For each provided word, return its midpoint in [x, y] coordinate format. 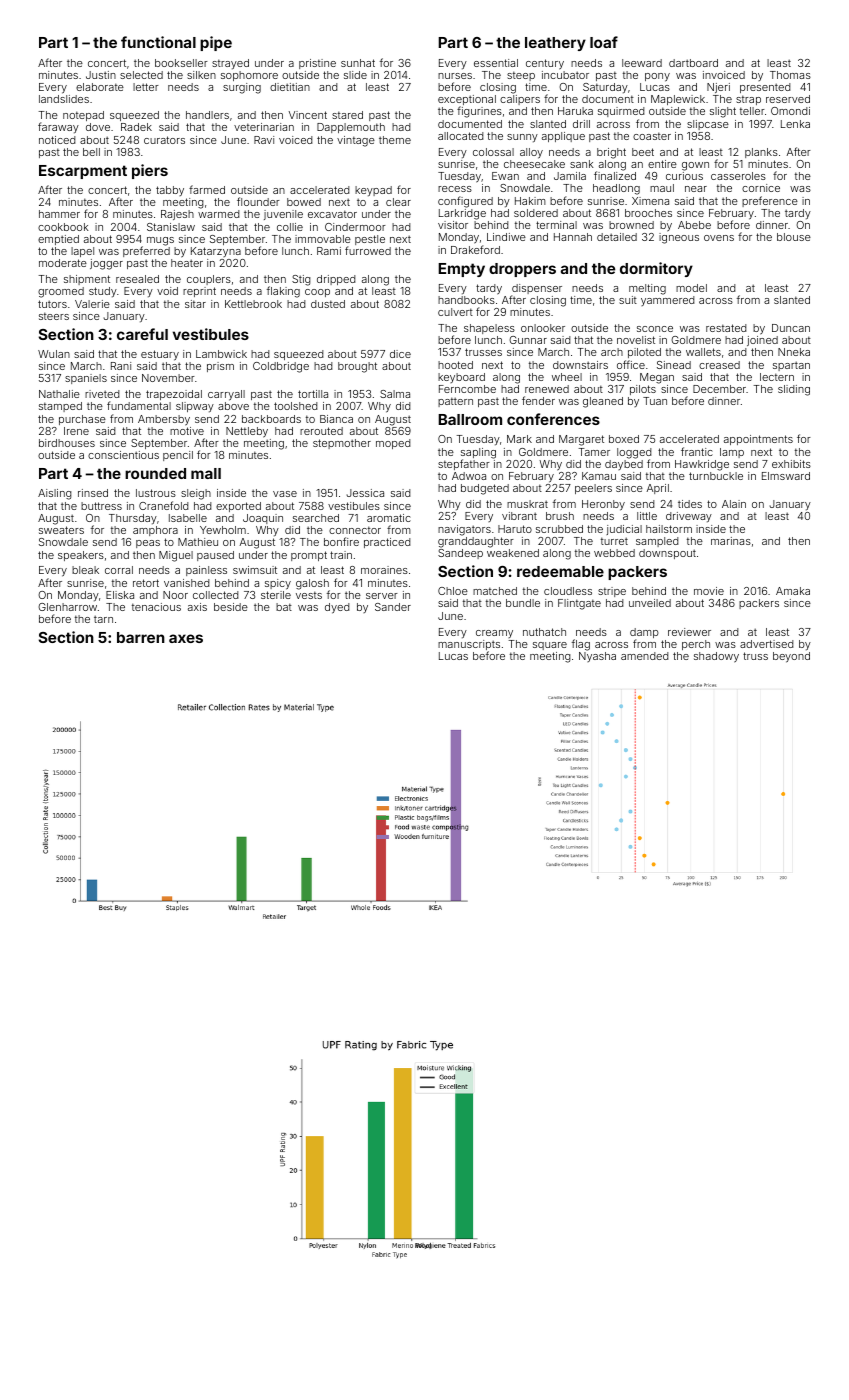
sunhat [358, 63]
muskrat [527, 504]
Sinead [674, 365]
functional [158, 42]
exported [238, 507]
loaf [604, 42]
